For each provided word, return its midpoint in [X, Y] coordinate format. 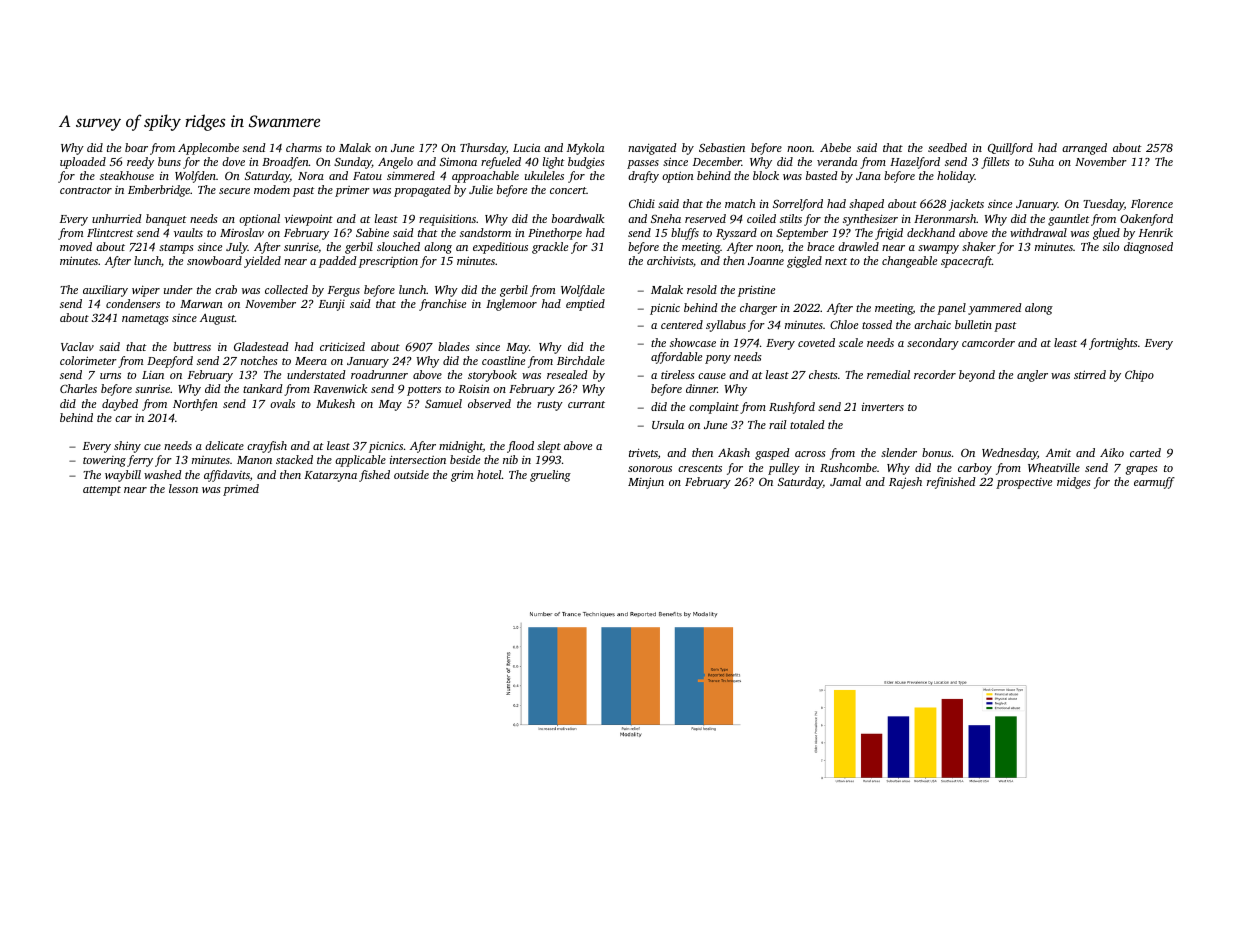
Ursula [668, 424]
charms [304, 147]
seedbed [947, 147]
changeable [909, 262]
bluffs [685, 234]
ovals [282, 403]
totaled [807, 424]
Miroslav [242, 232]
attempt [102, 491]
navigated [652, 149]
